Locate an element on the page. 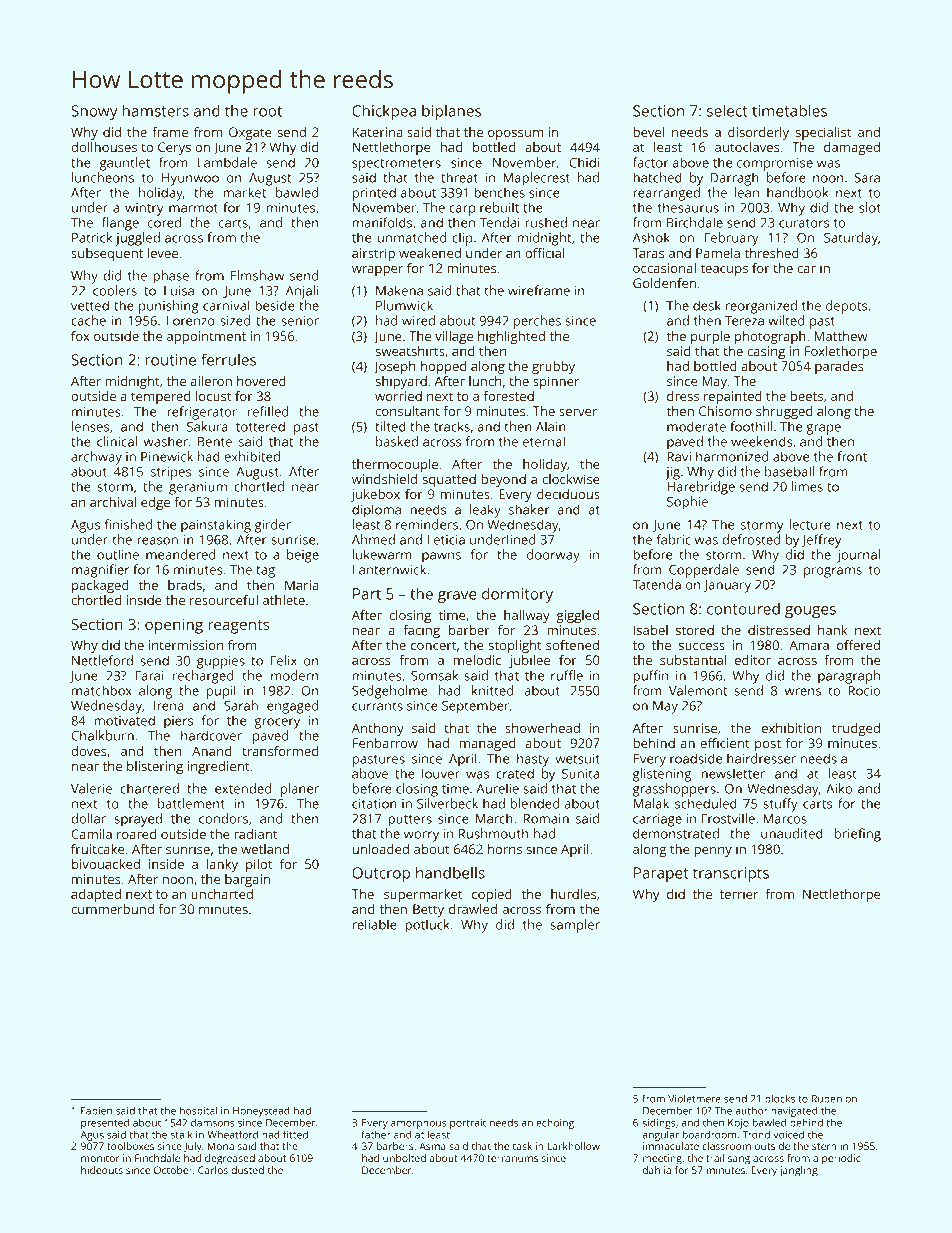  uncharted is located at coordinates (222, 894).
